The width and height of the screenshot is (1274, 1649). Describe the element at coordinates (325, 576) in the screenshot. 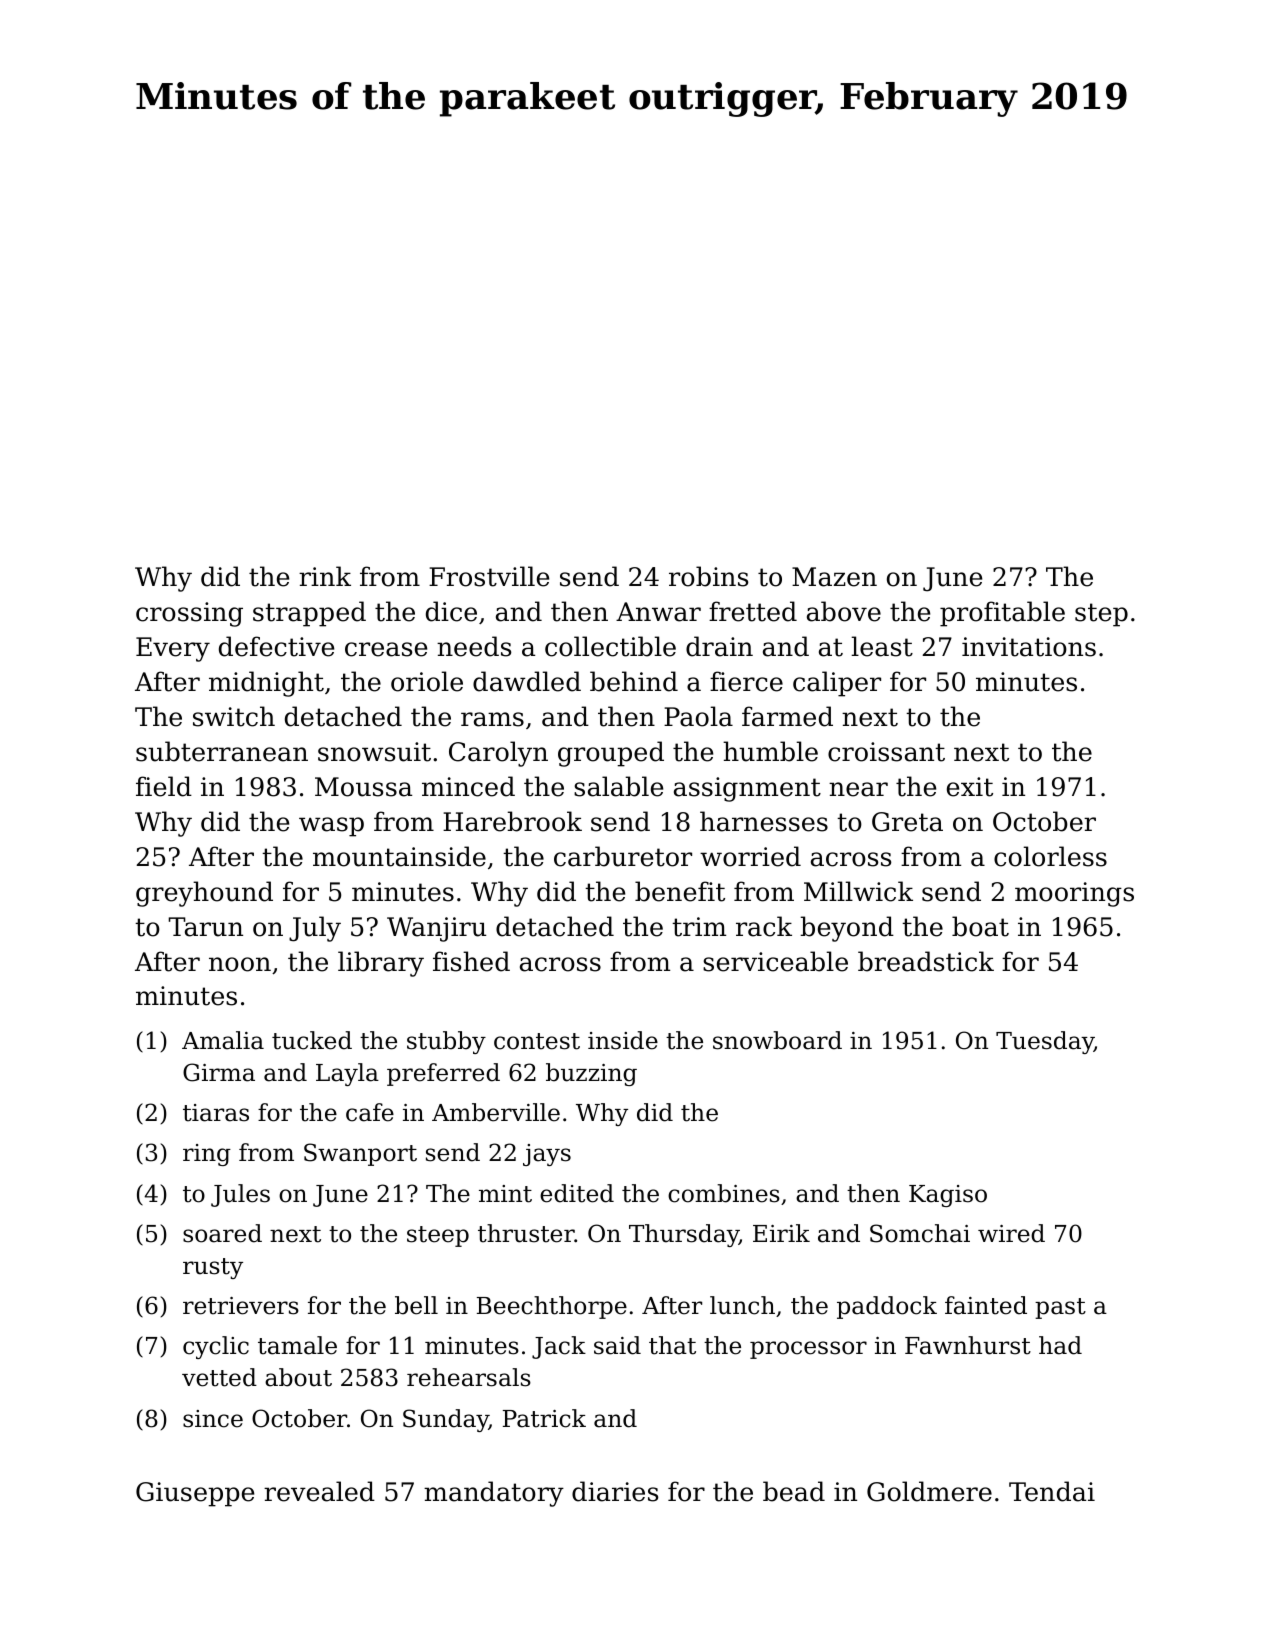

I see `rink` at that location.
